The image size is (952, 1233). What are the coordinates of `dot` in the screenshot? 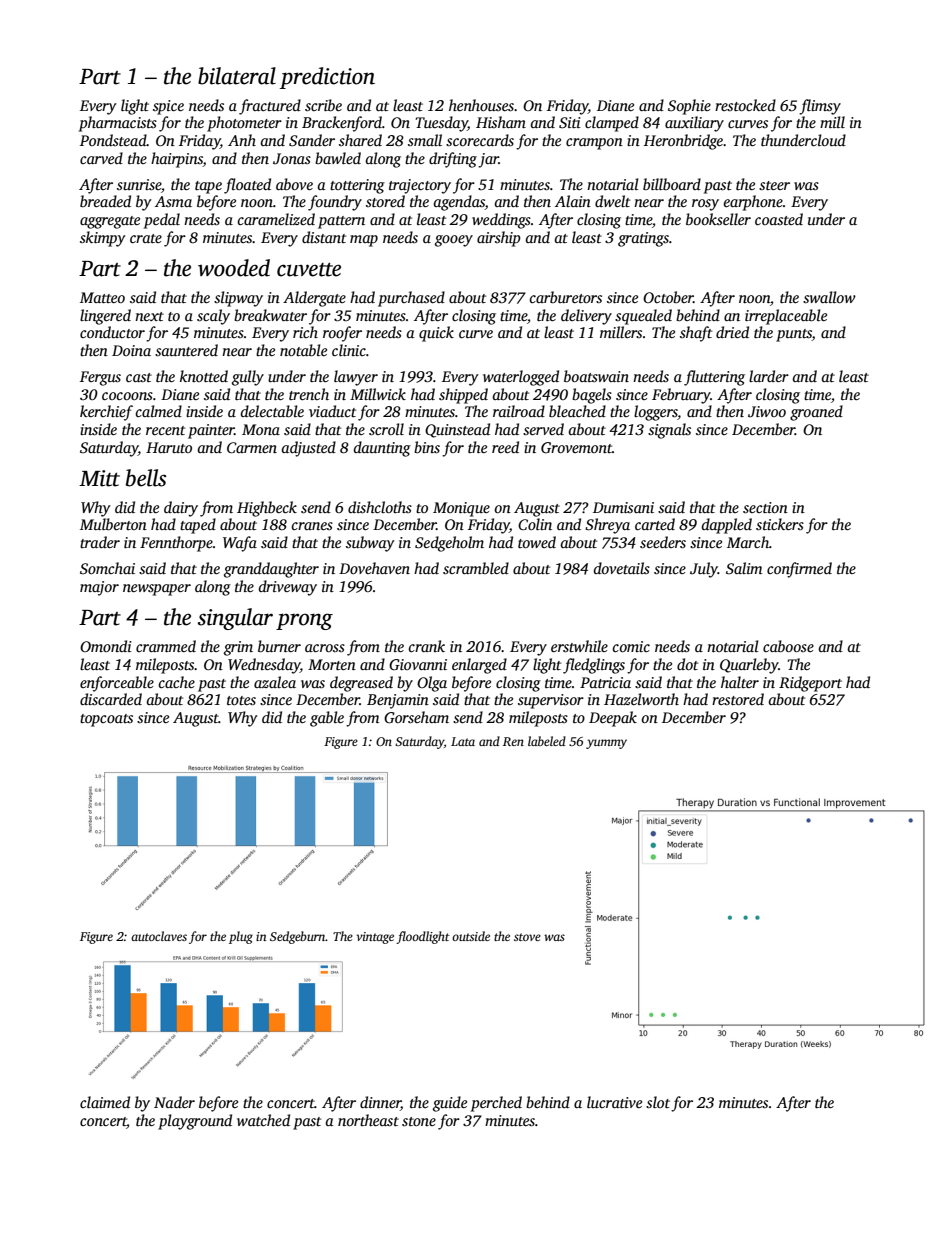 It's located at (687, 664).
